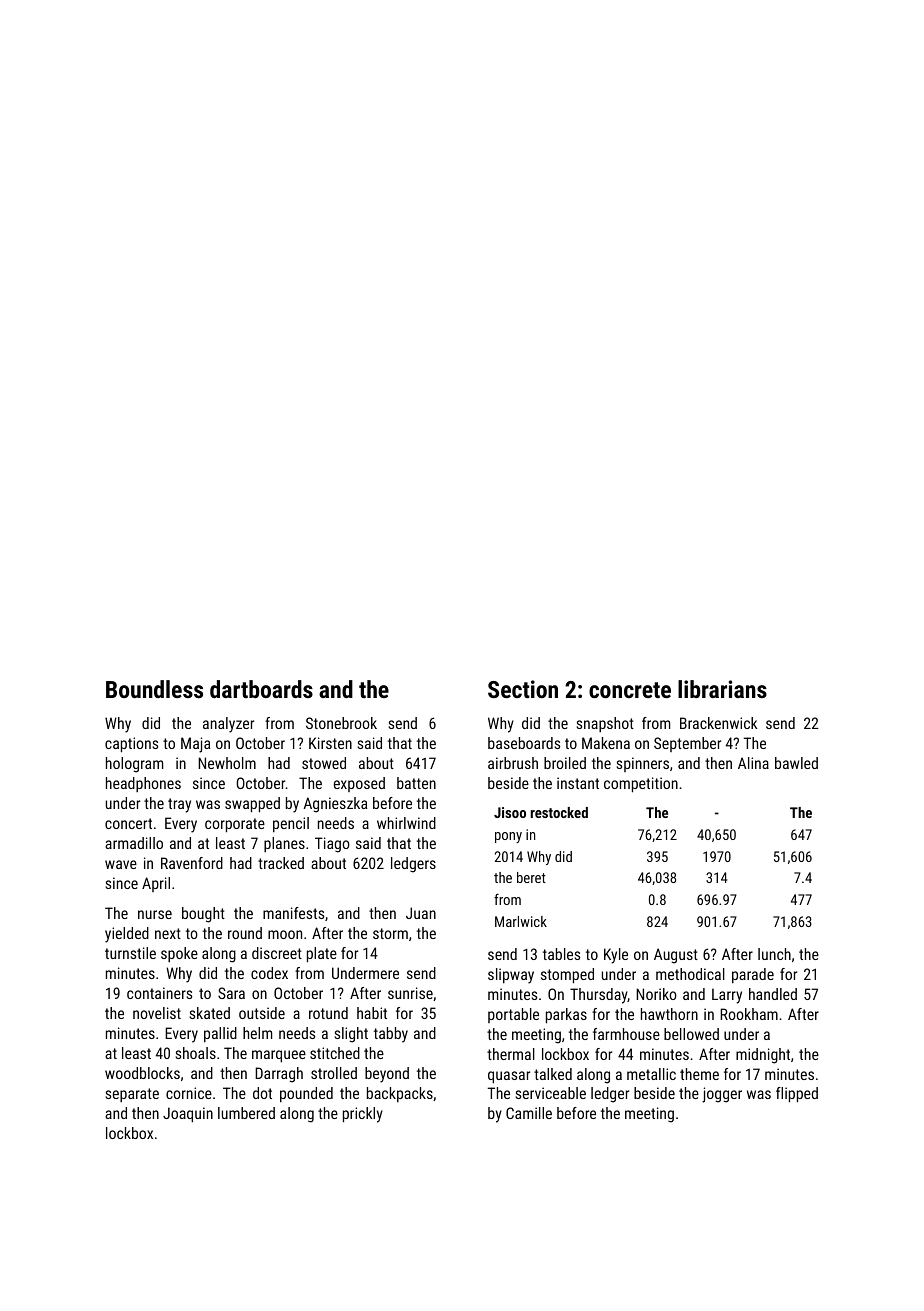  What do you see at coordinates (773, 994) in the screenshot?
I see `handled` at bounding box center [773, 994].
